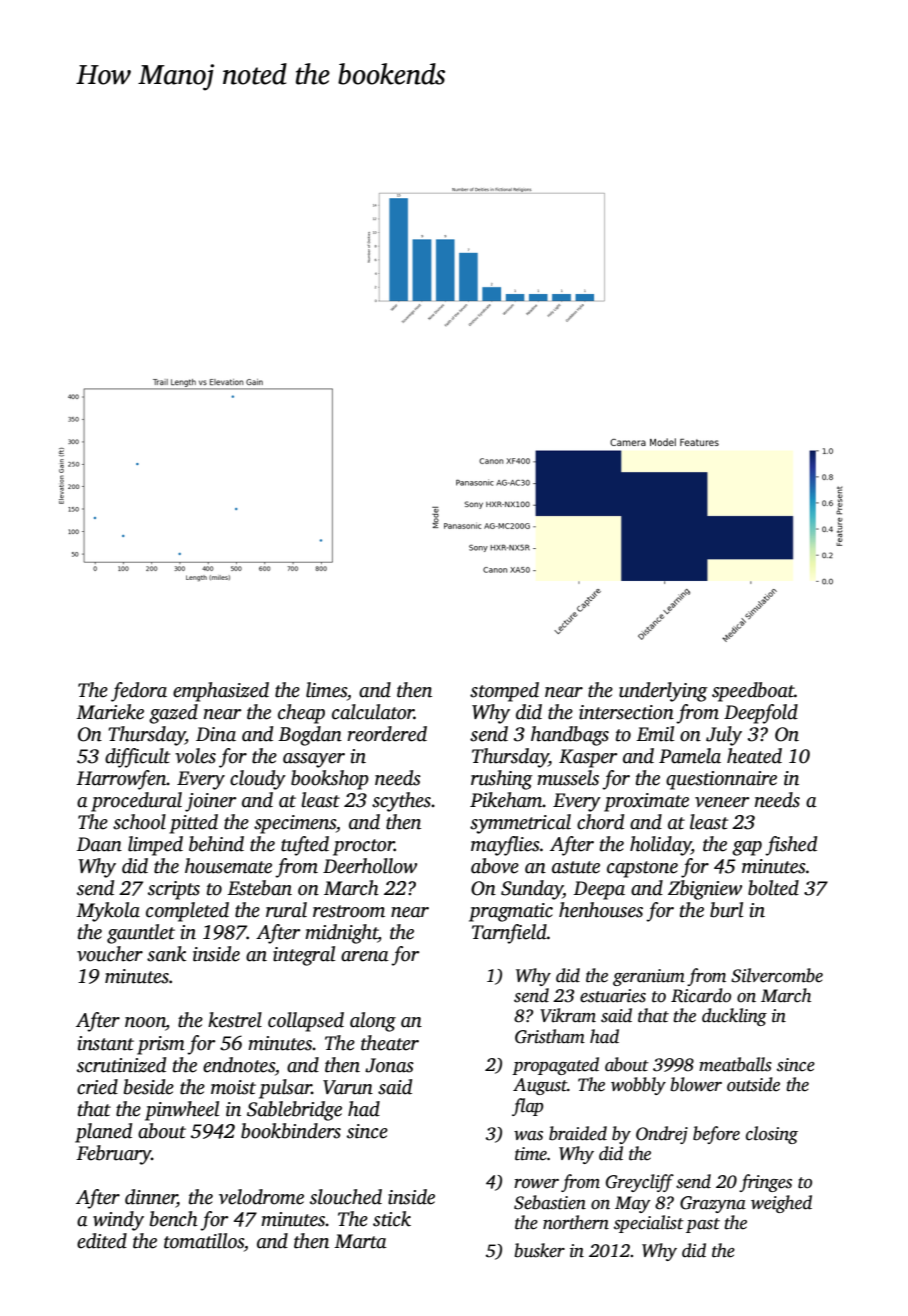 The width and height of the screenshot is (908, 1316). What do you see at coordinates (103, 1133) in the screenshot?
I see `planed` at bounding box center [103, 1133].
